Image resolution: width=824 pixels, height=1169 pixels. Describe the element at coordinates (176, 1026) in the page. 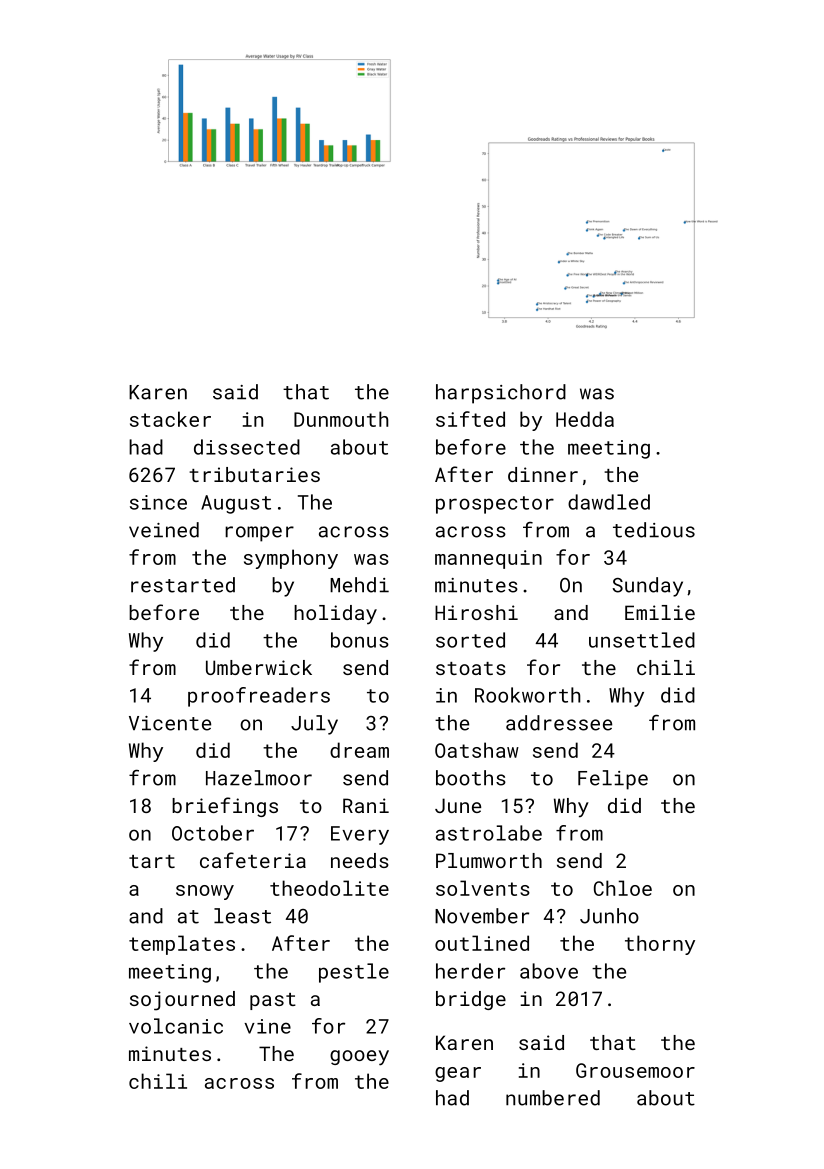

I see `volcanic` at that location.
